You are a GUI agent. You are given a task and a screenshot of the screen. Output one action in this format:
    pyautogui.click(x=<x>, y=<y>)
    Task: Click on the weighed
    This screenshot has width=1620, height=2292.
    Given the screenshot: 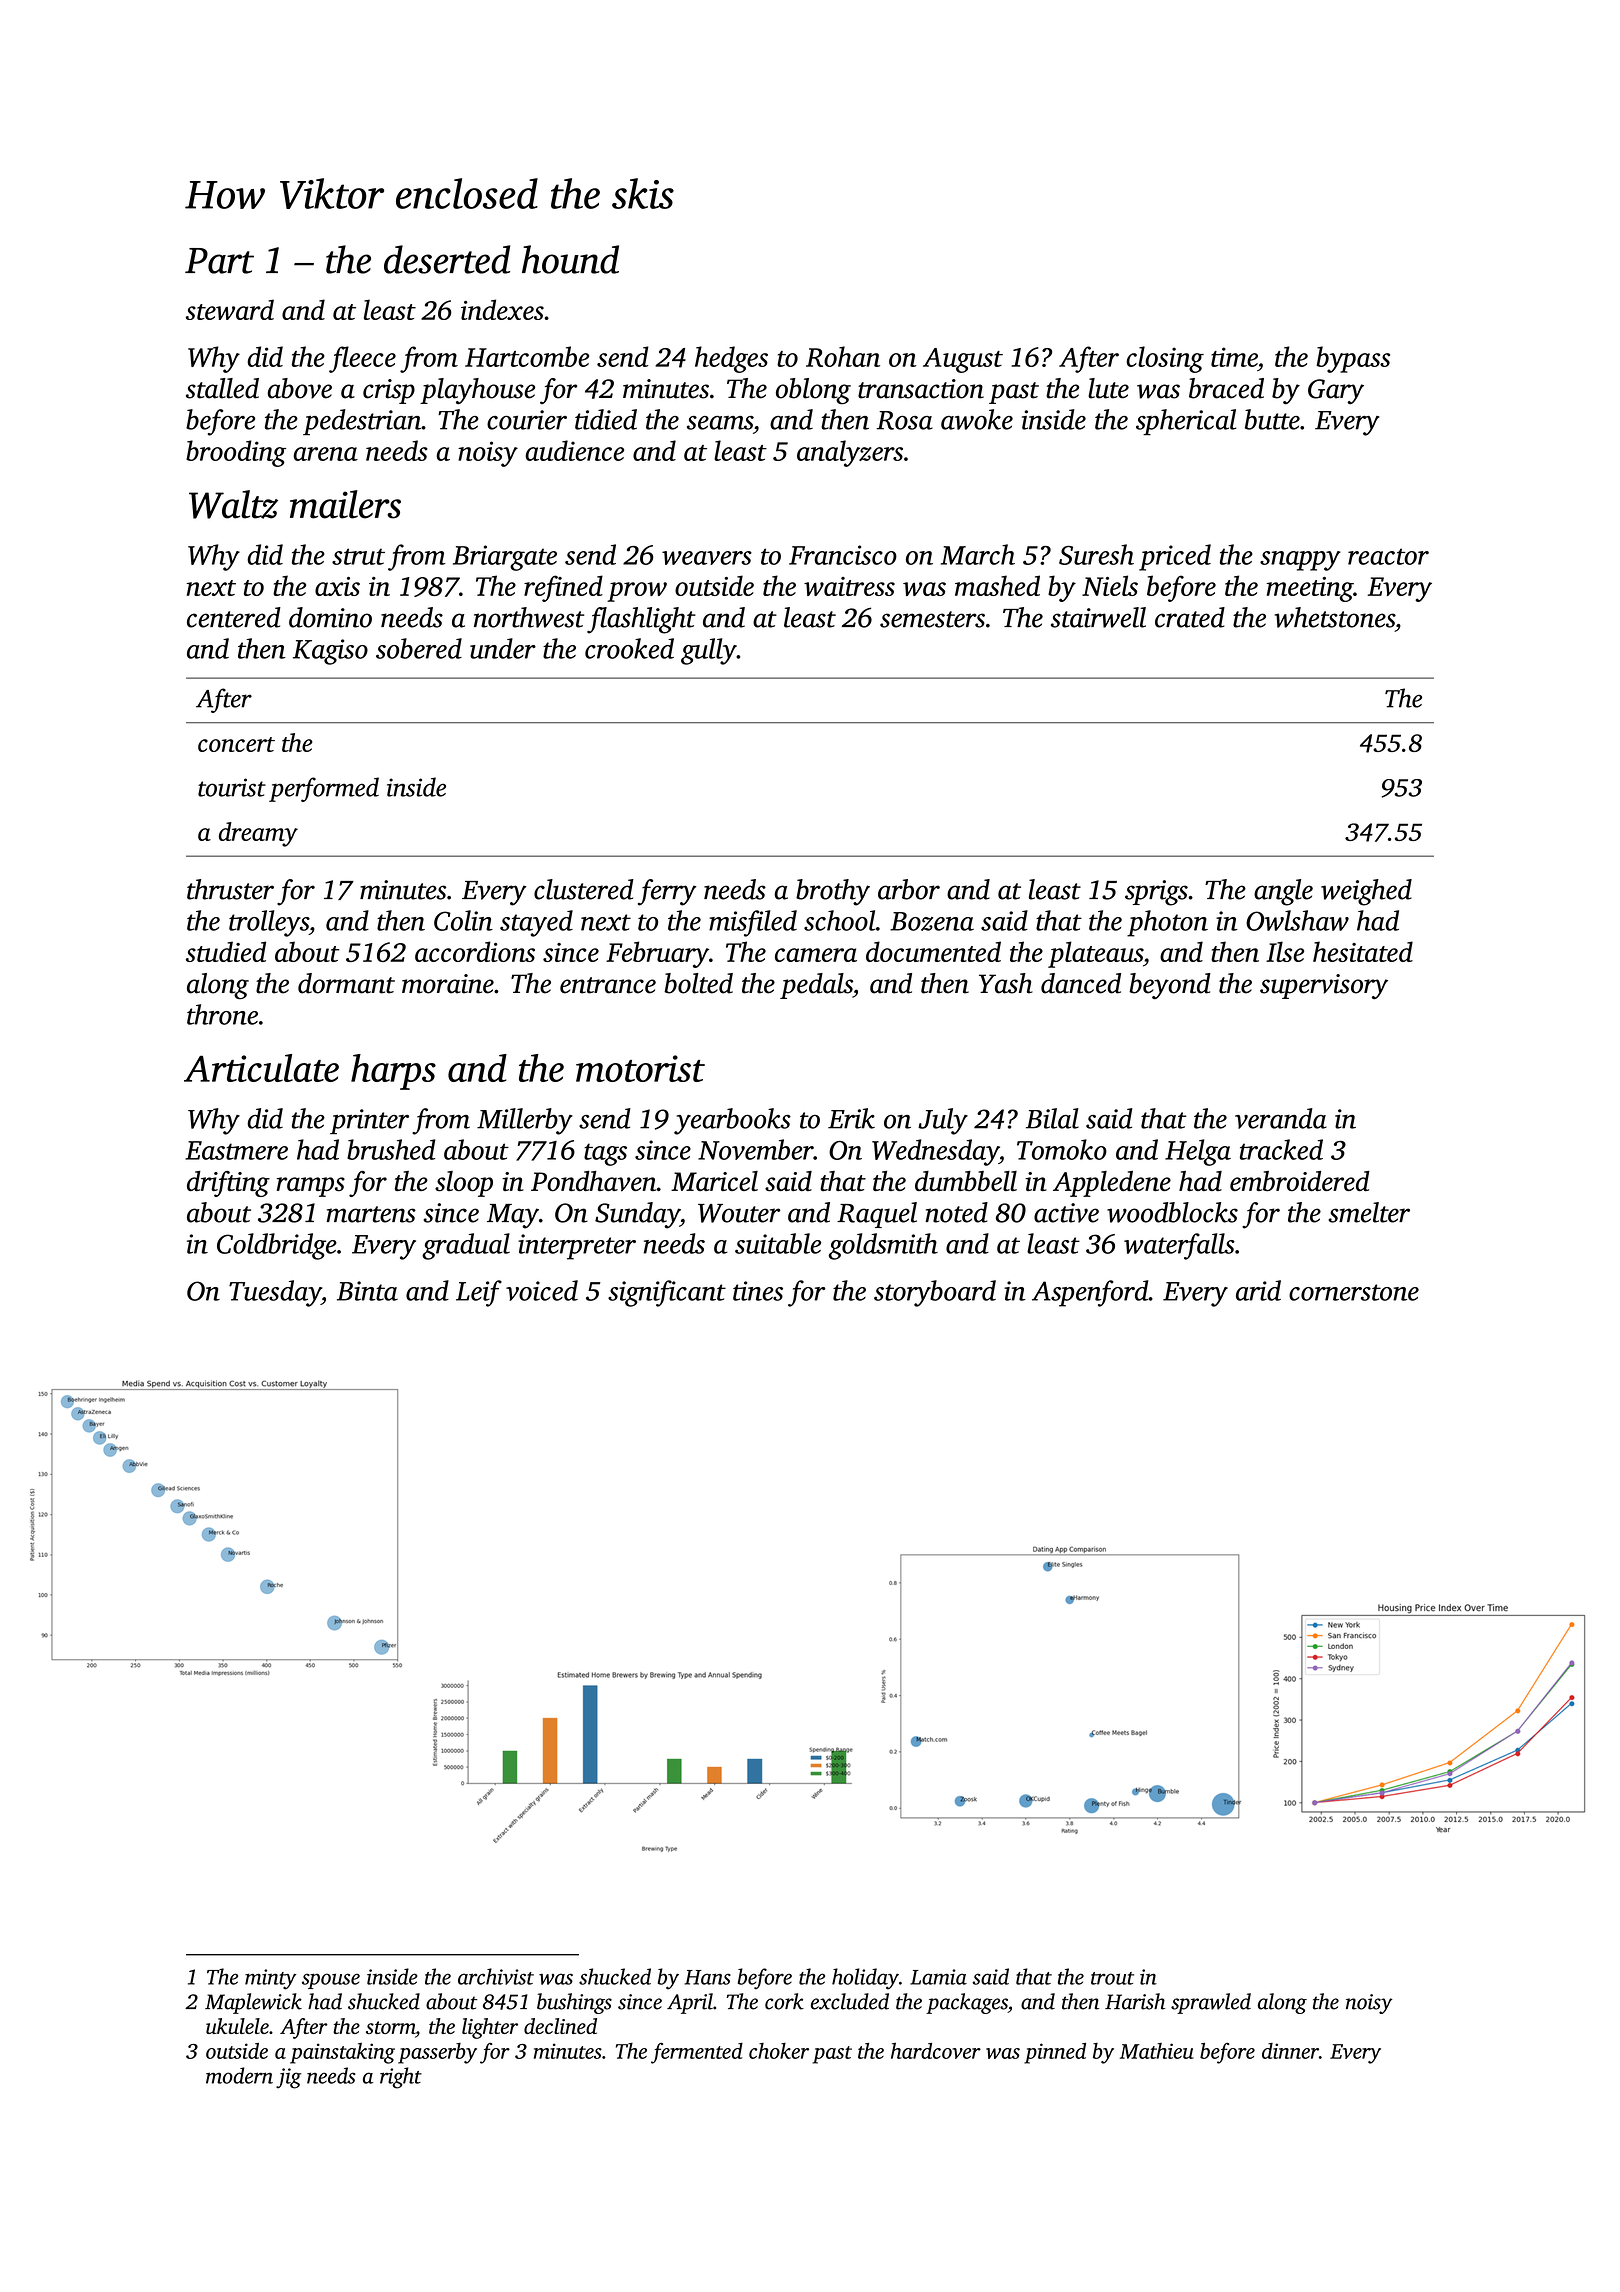 What is the action you would take?
    pyautogui.click(x=1366, y=892)
